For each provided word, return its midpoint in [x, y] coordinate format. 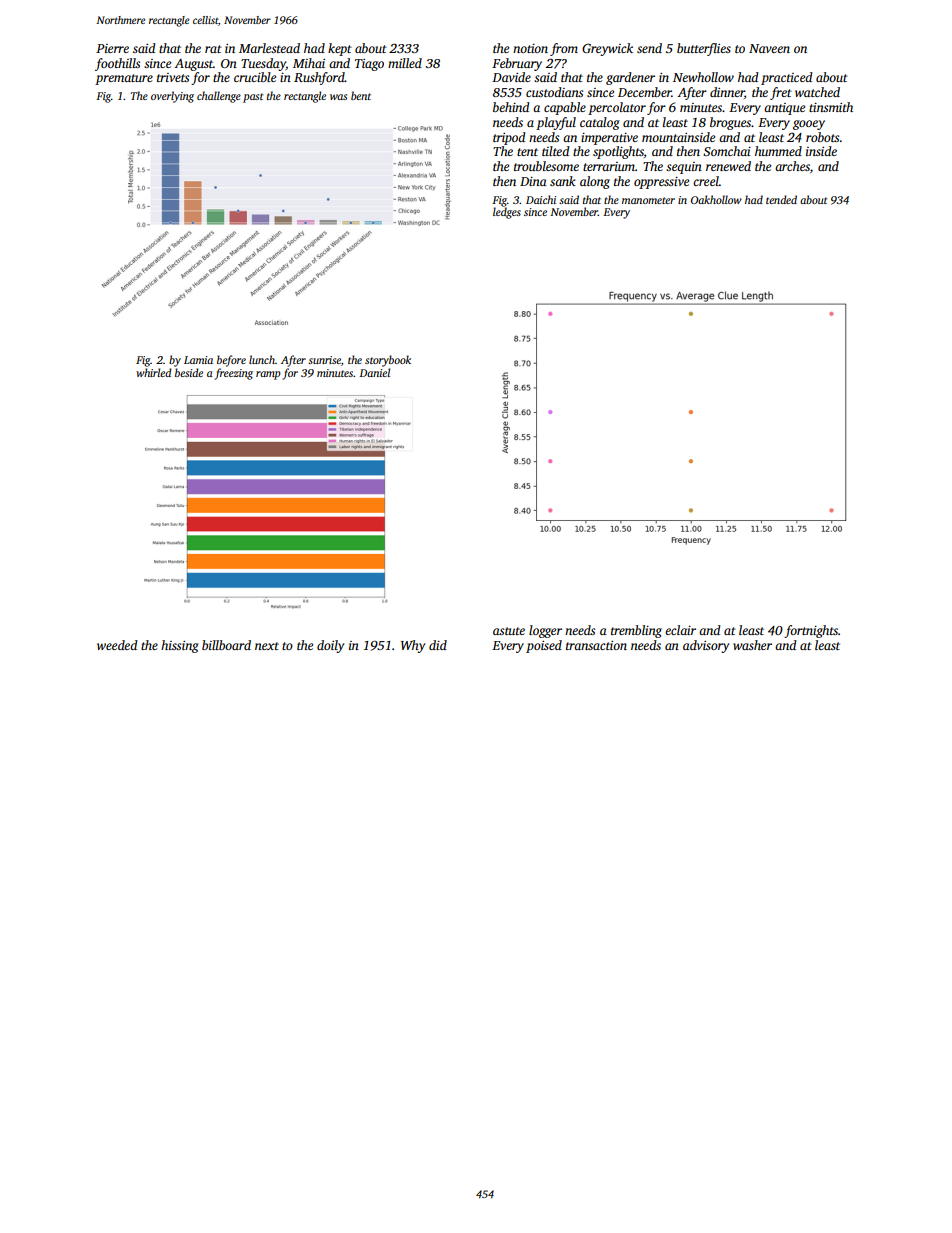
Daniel [374, 372]
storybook [388, 361]
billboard [226, 645]
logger [545, 631]
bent [361, 95]
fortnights [811, 631]
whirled [154, 372]
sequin [684, 168]
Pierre [112, 48]
